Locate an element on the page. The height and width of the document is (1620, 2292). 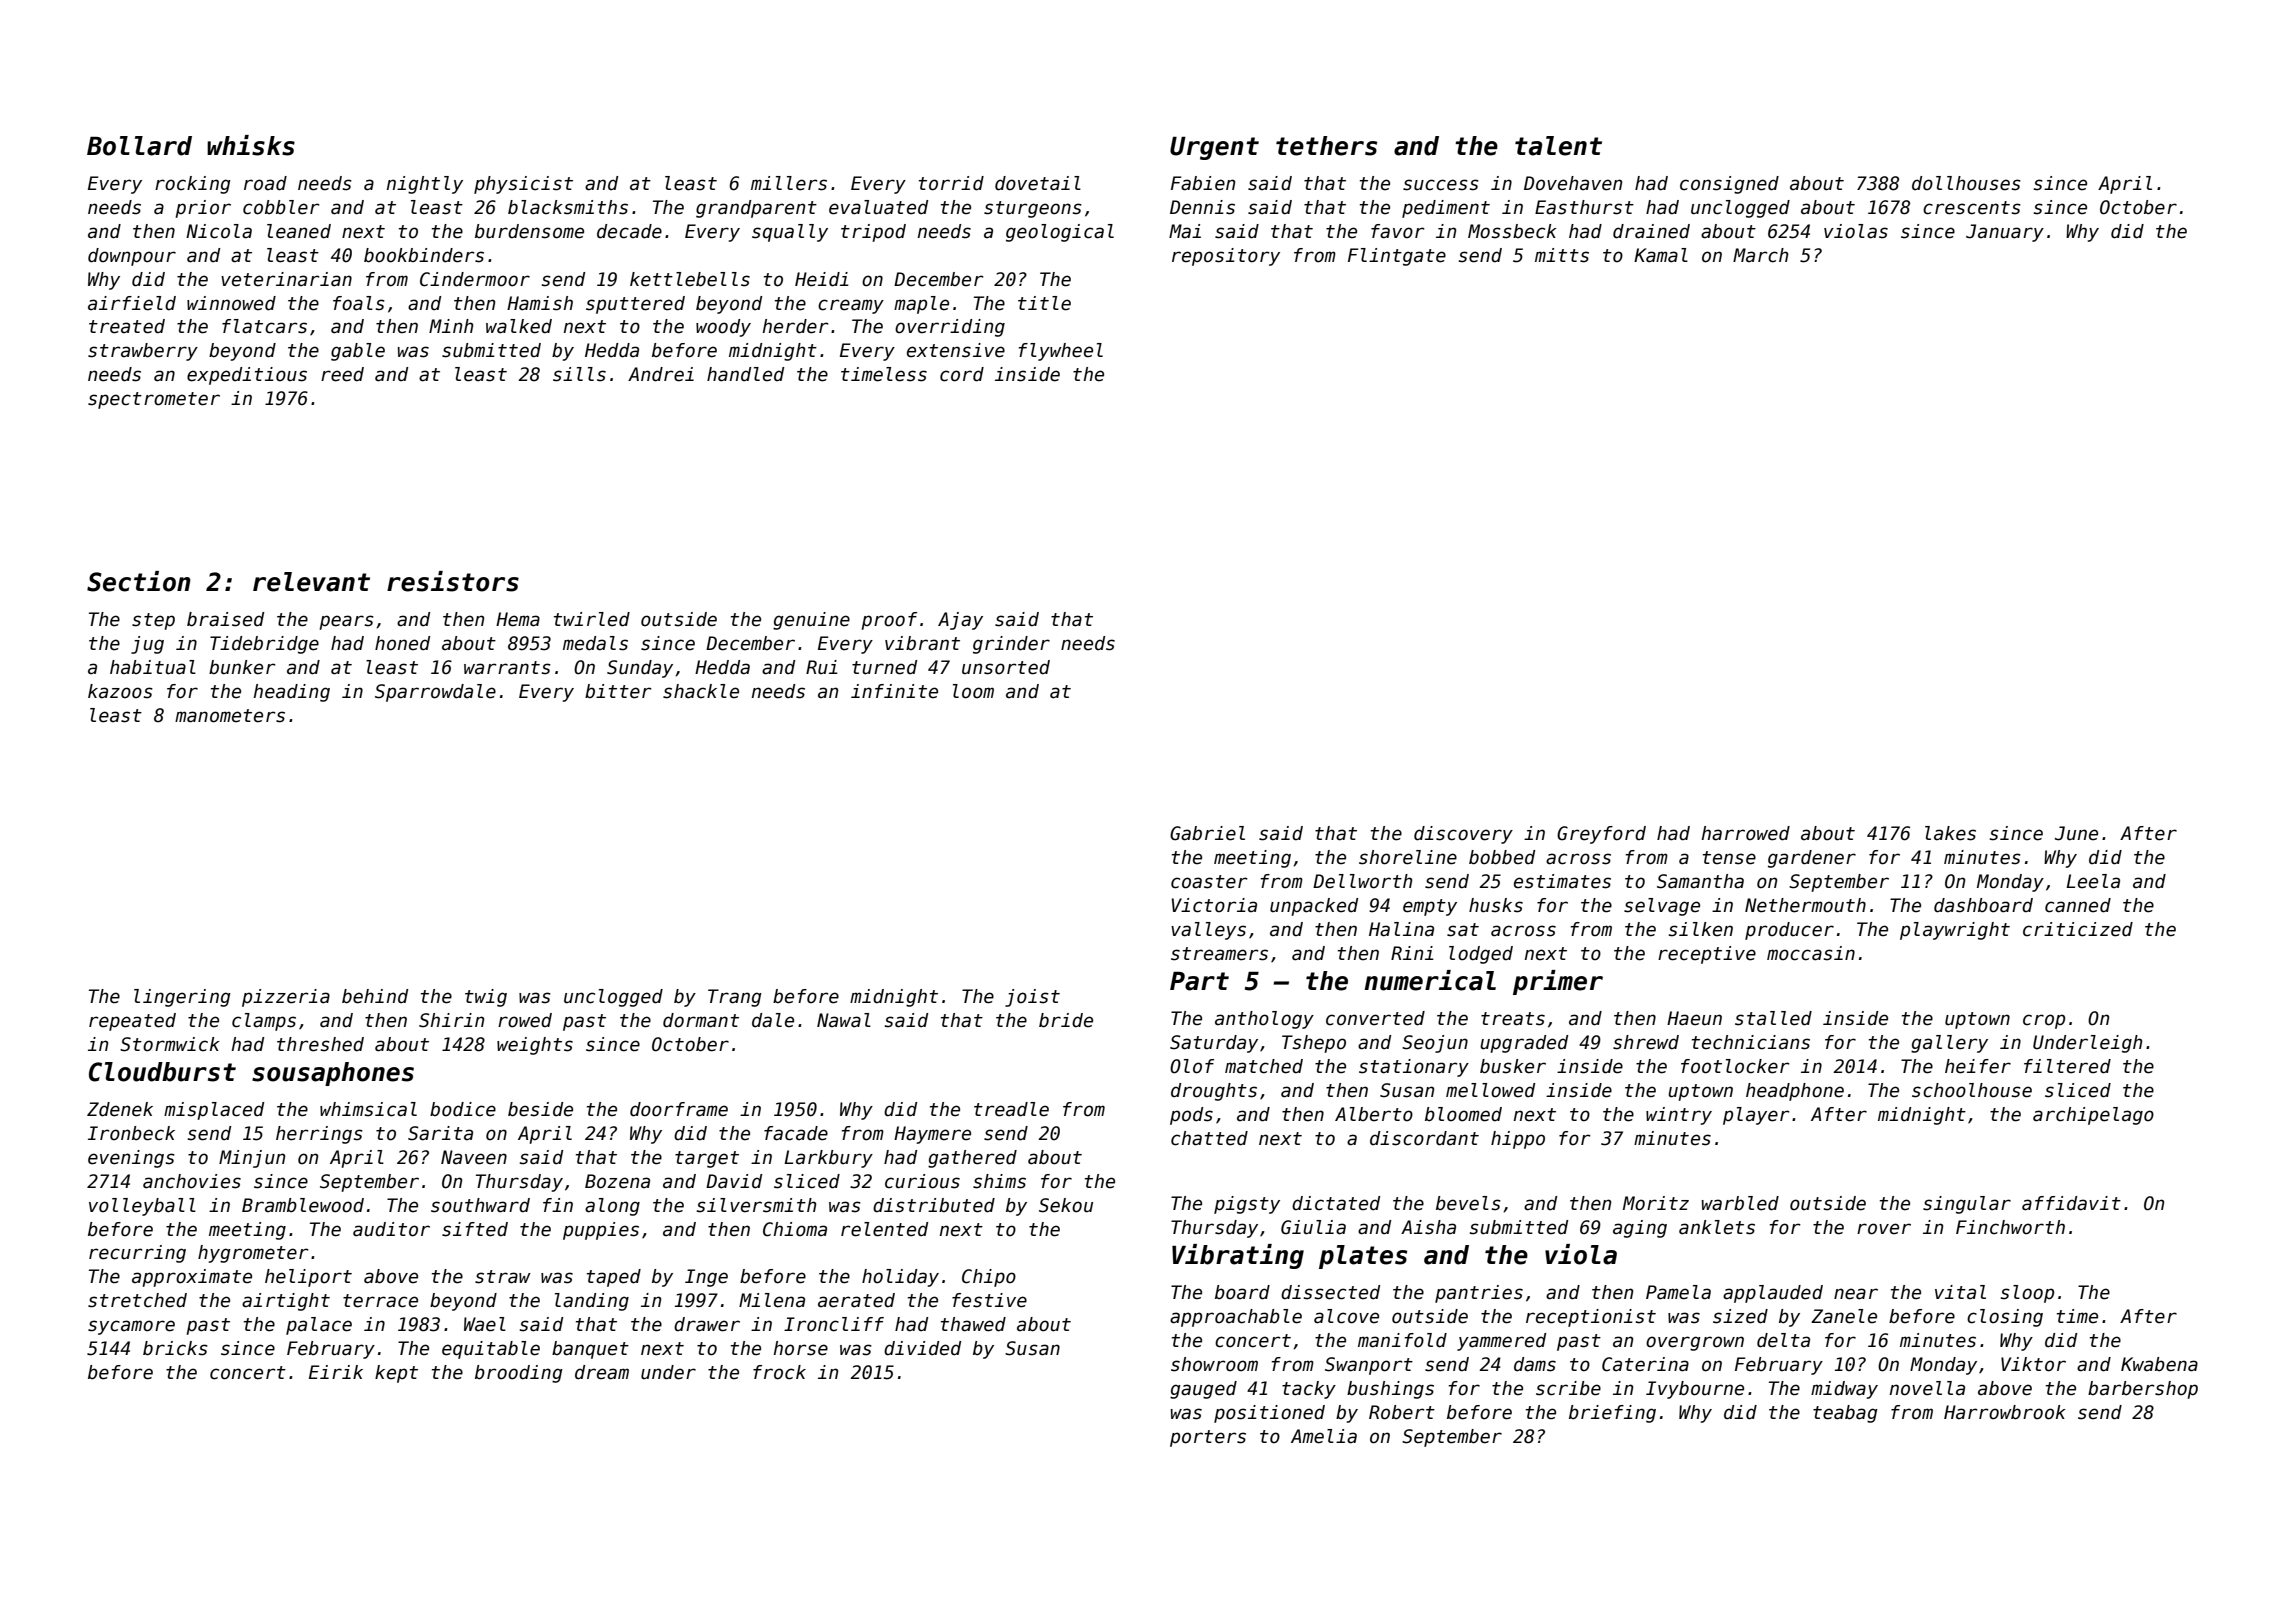
Harrowbrook is located at coordinates (2005, 1412).
